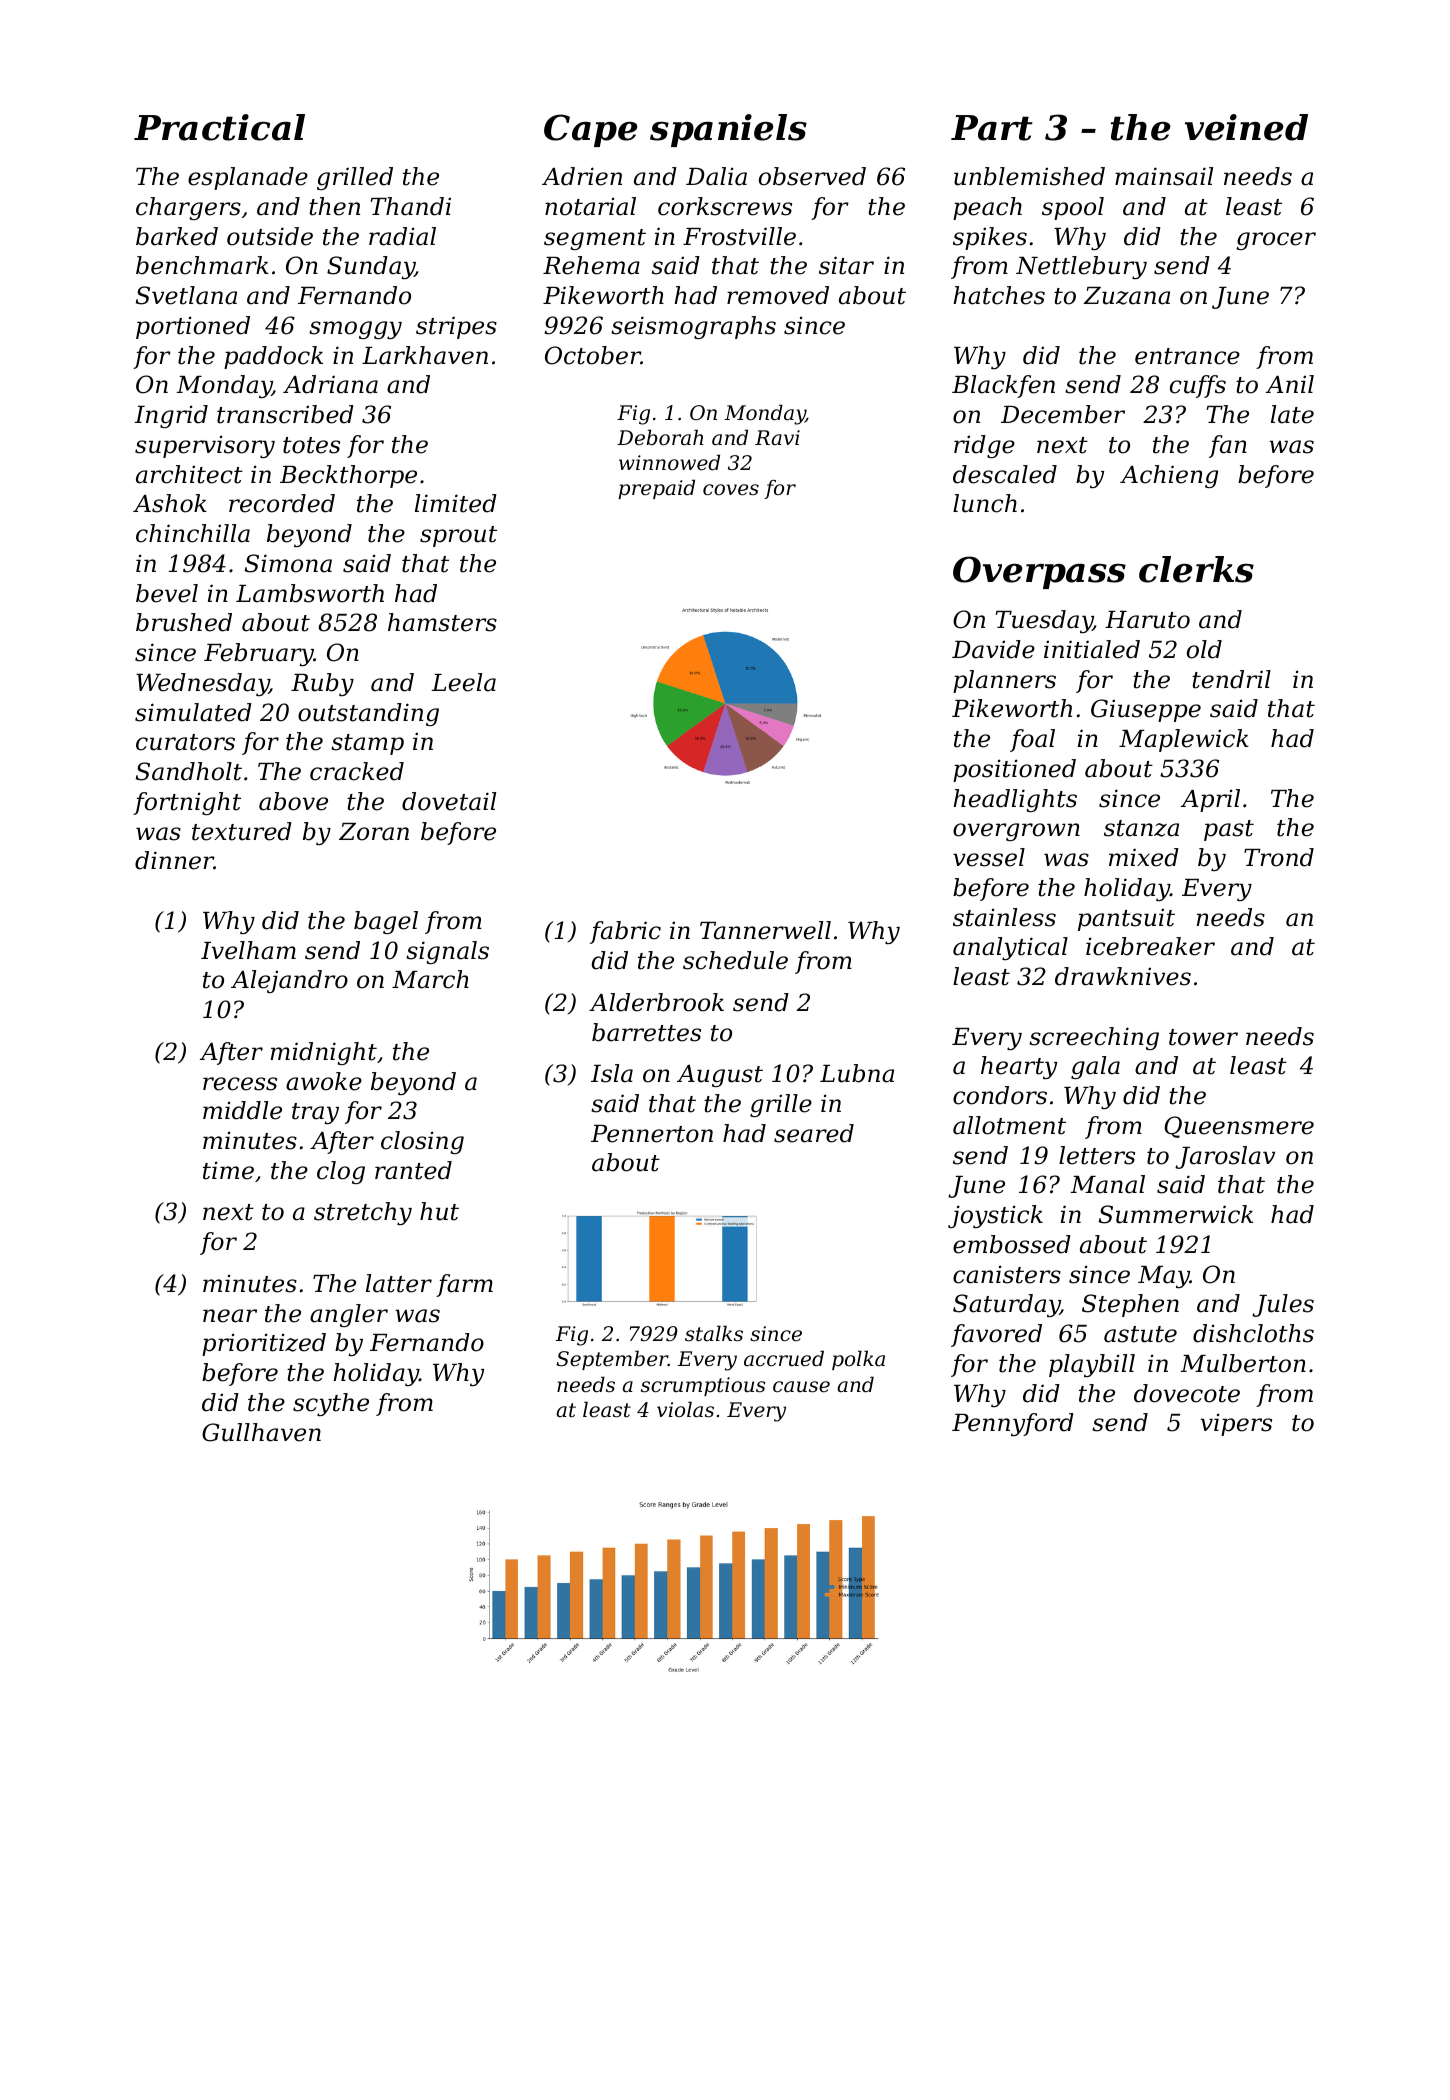  I want to click on Practical, so click(219, 127).
